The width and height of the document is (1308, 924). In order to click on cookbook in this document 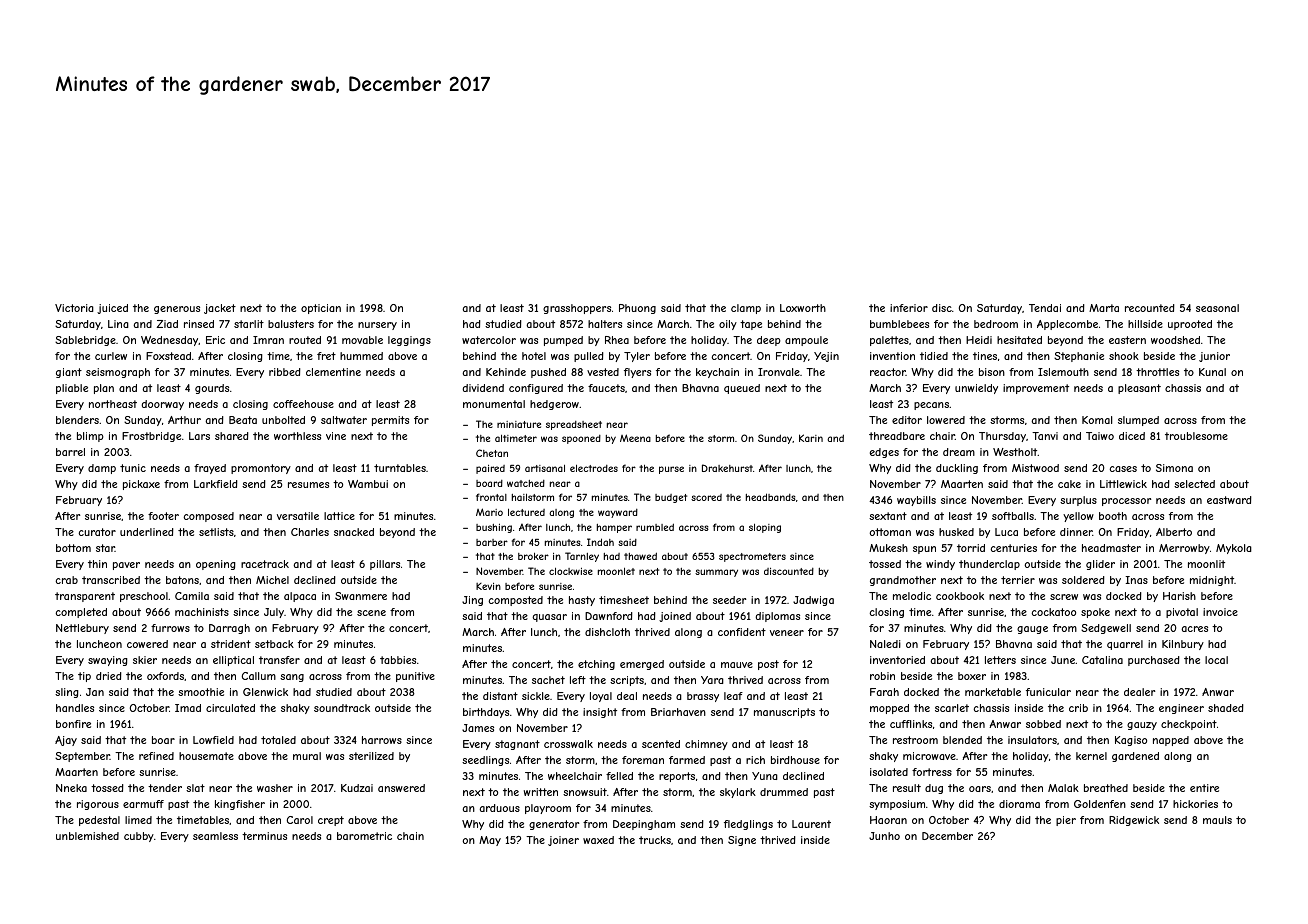, I will do `click(960, 596)`.
